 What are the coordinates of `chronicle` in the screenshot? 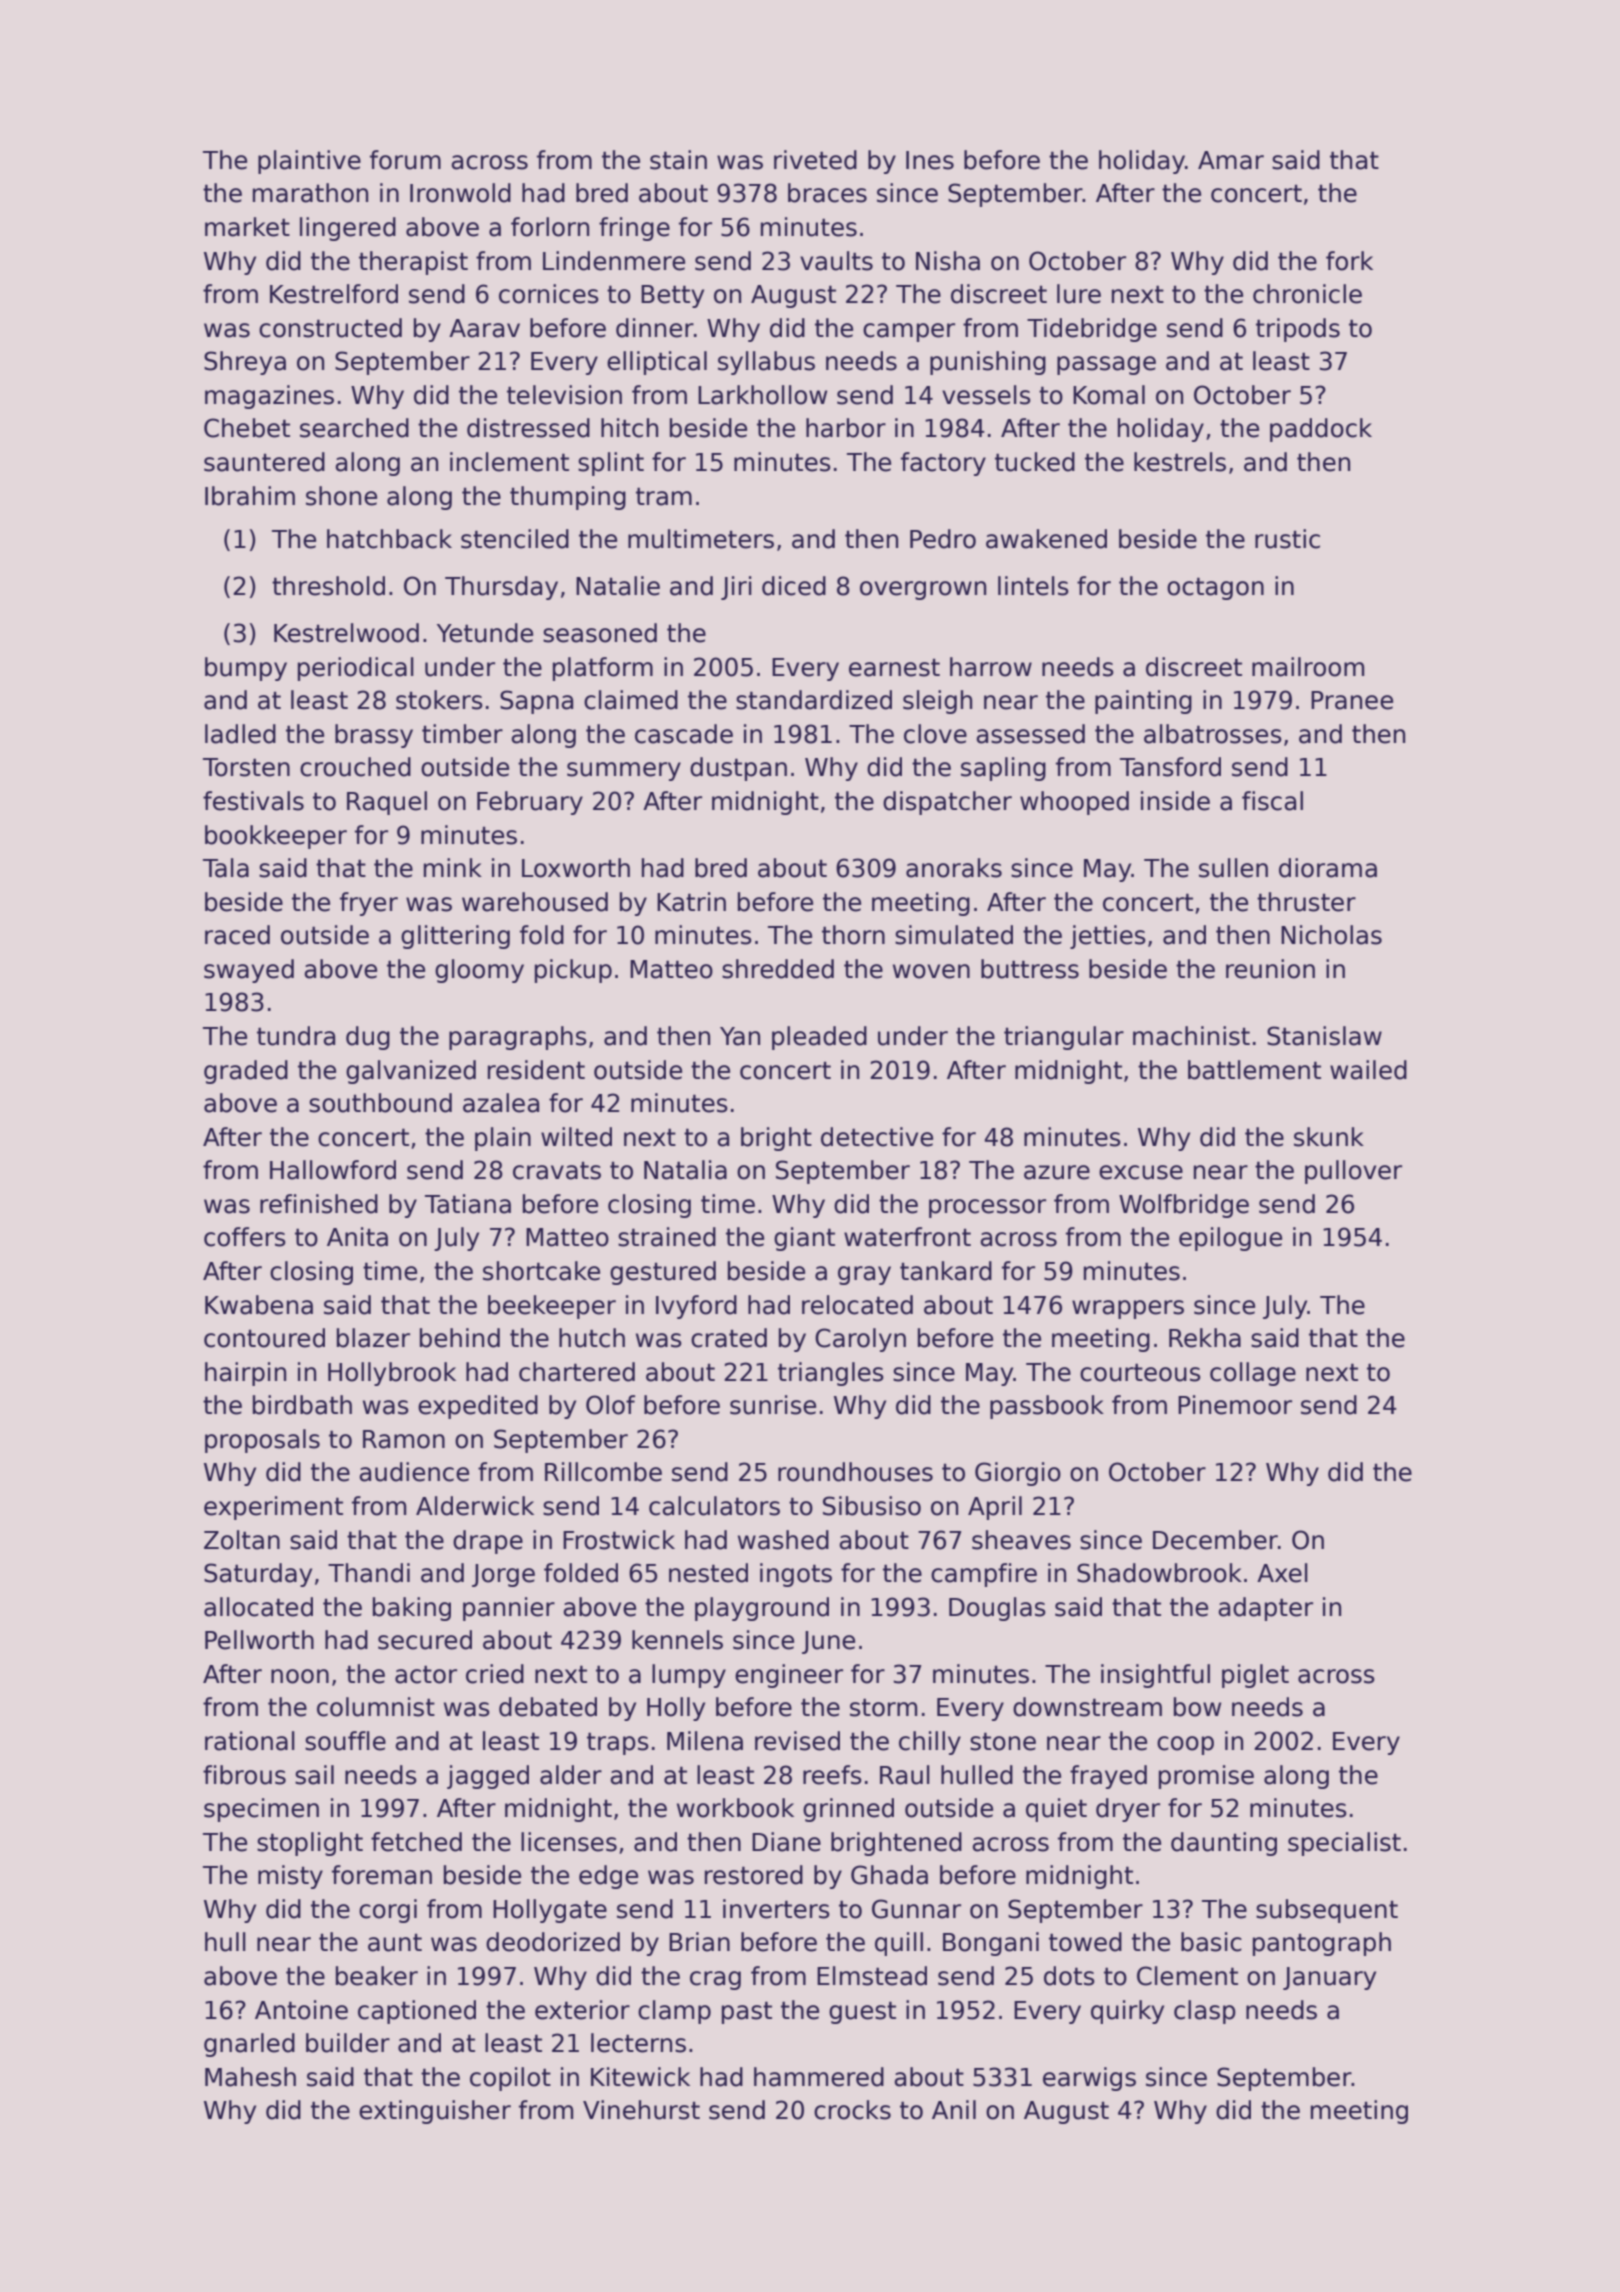 It's located at (1307, 294).
